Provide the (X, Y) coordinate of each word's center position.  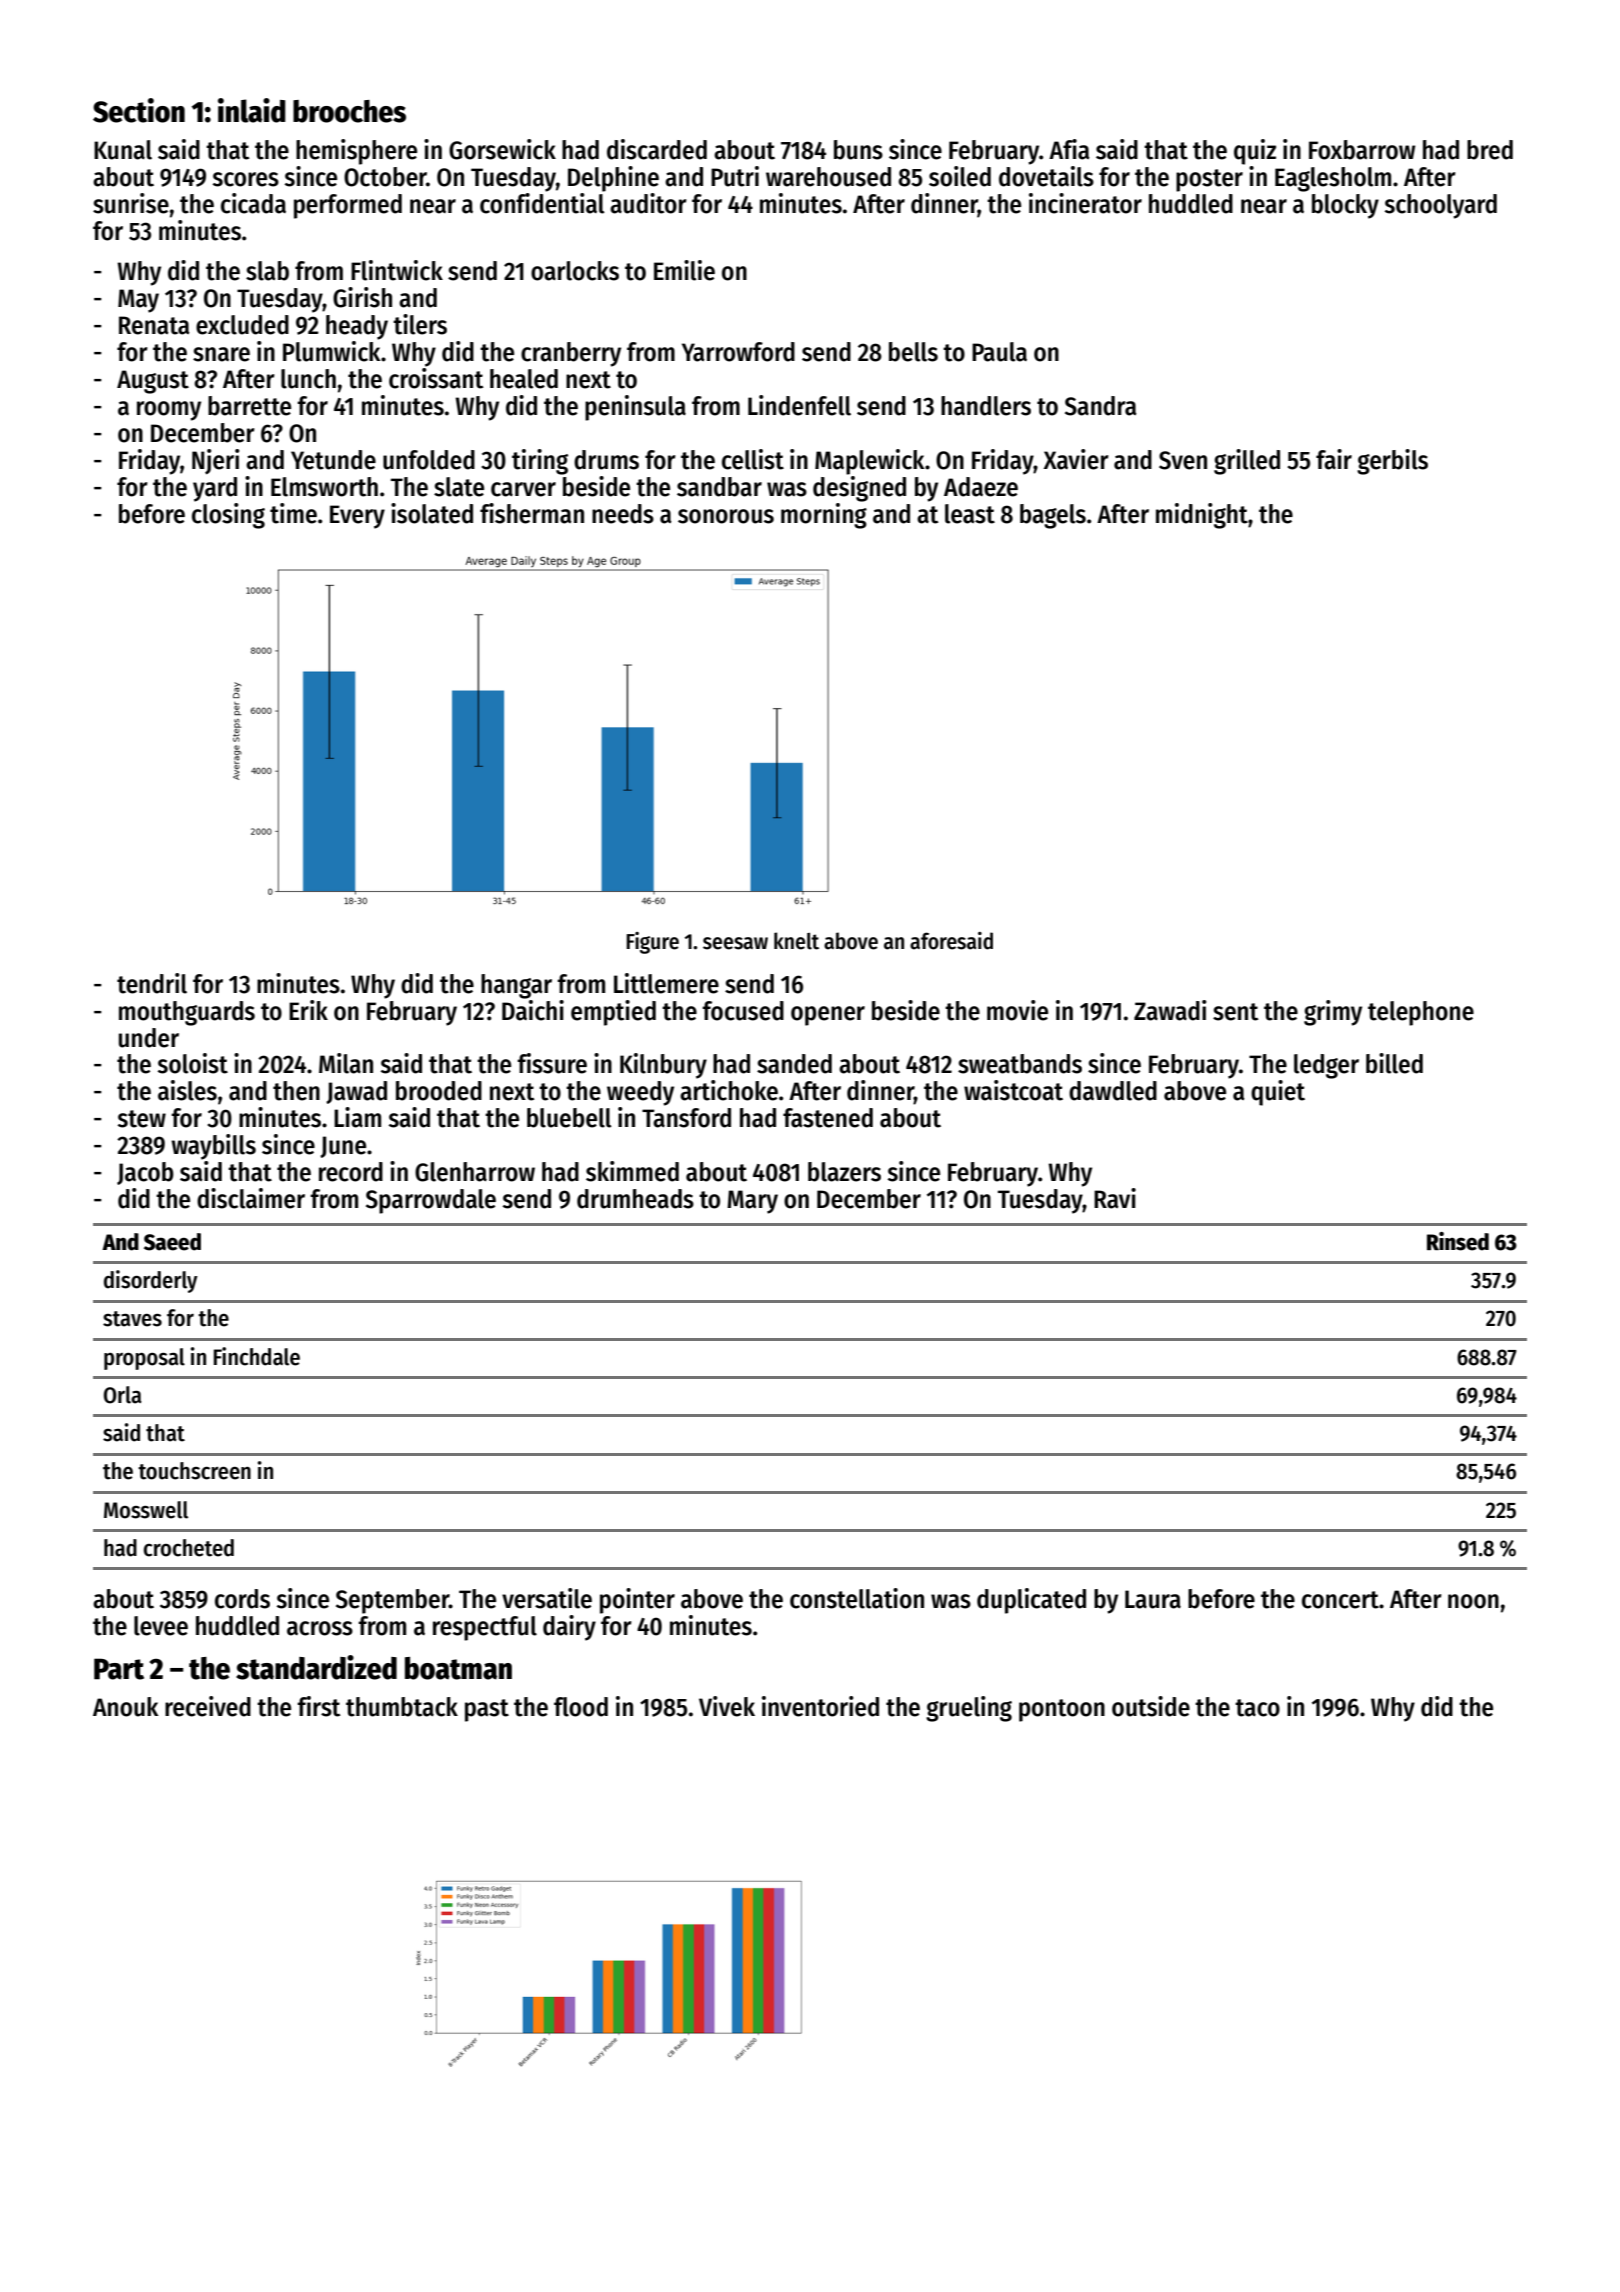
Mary (752, 1202)
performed (348, 206)
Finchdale (257, 1356)
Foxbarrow (1362, 150)
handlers (986, 406)
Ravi (1115, 1198)
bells (913, 352)
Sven (1183, 460)
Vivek (727, 1706)
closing (228, 516)
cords (242, 1599)
